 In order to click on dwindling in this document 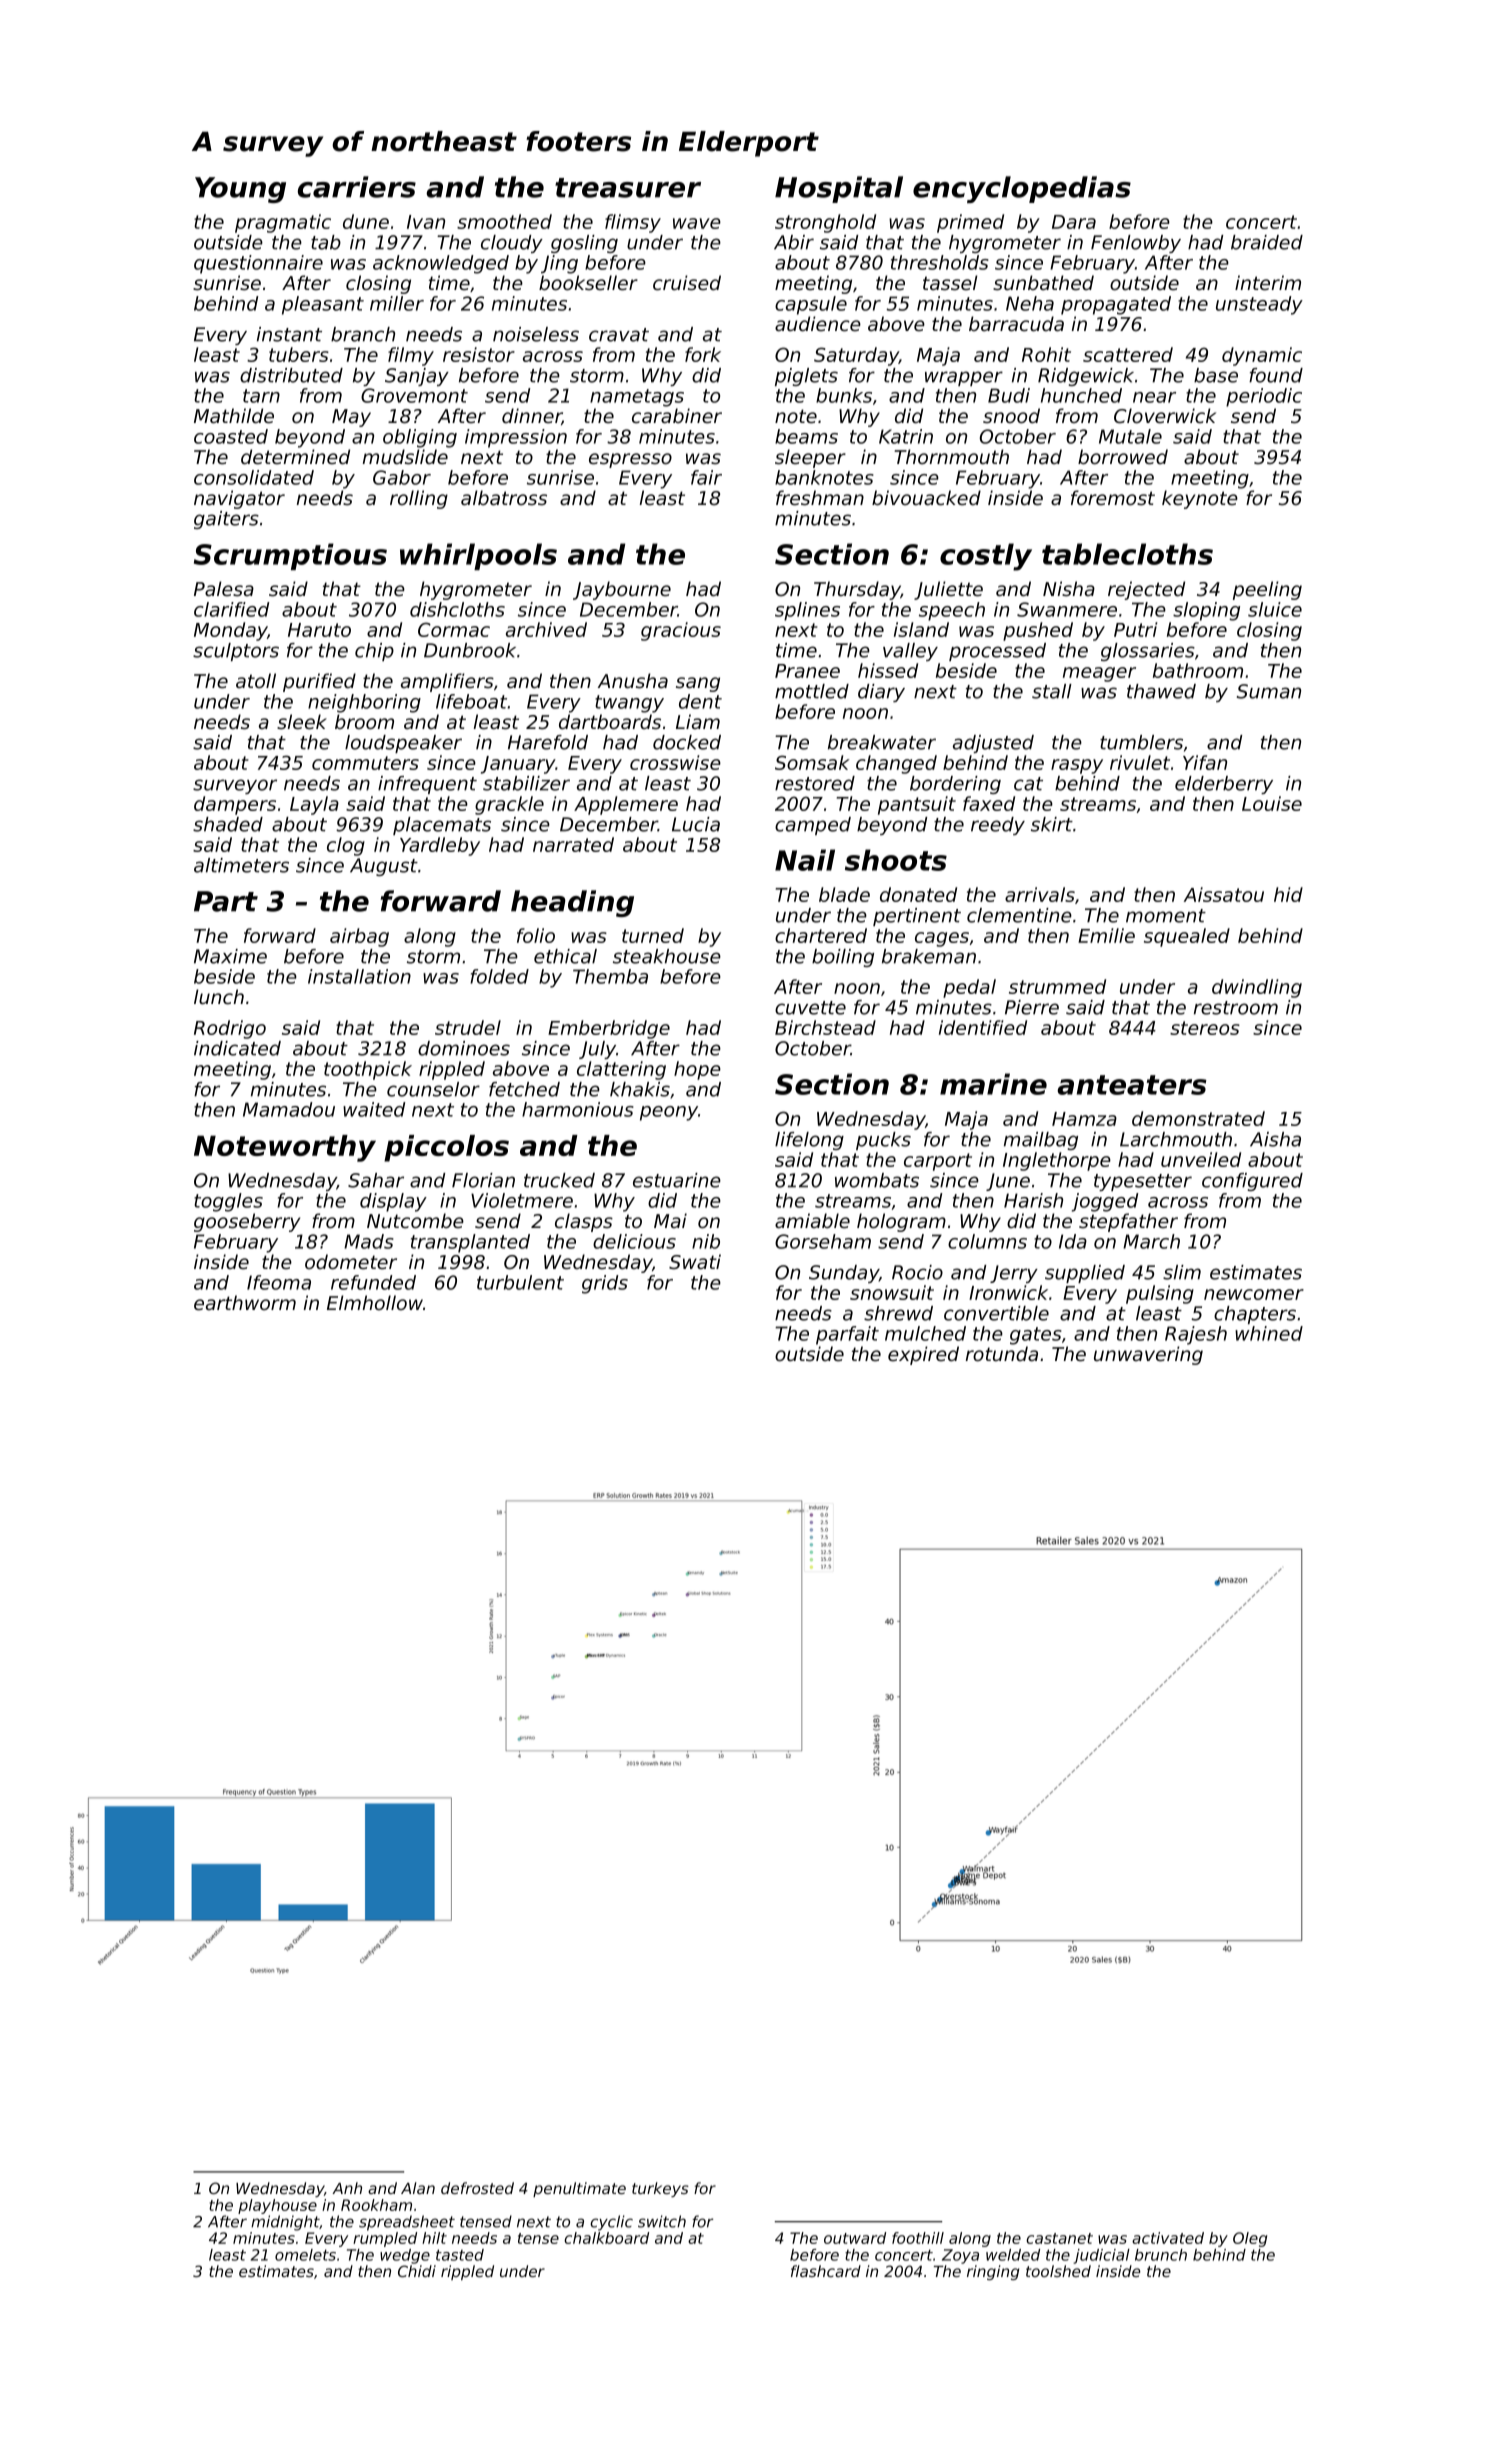, I will do `click(1257, 988)`.
